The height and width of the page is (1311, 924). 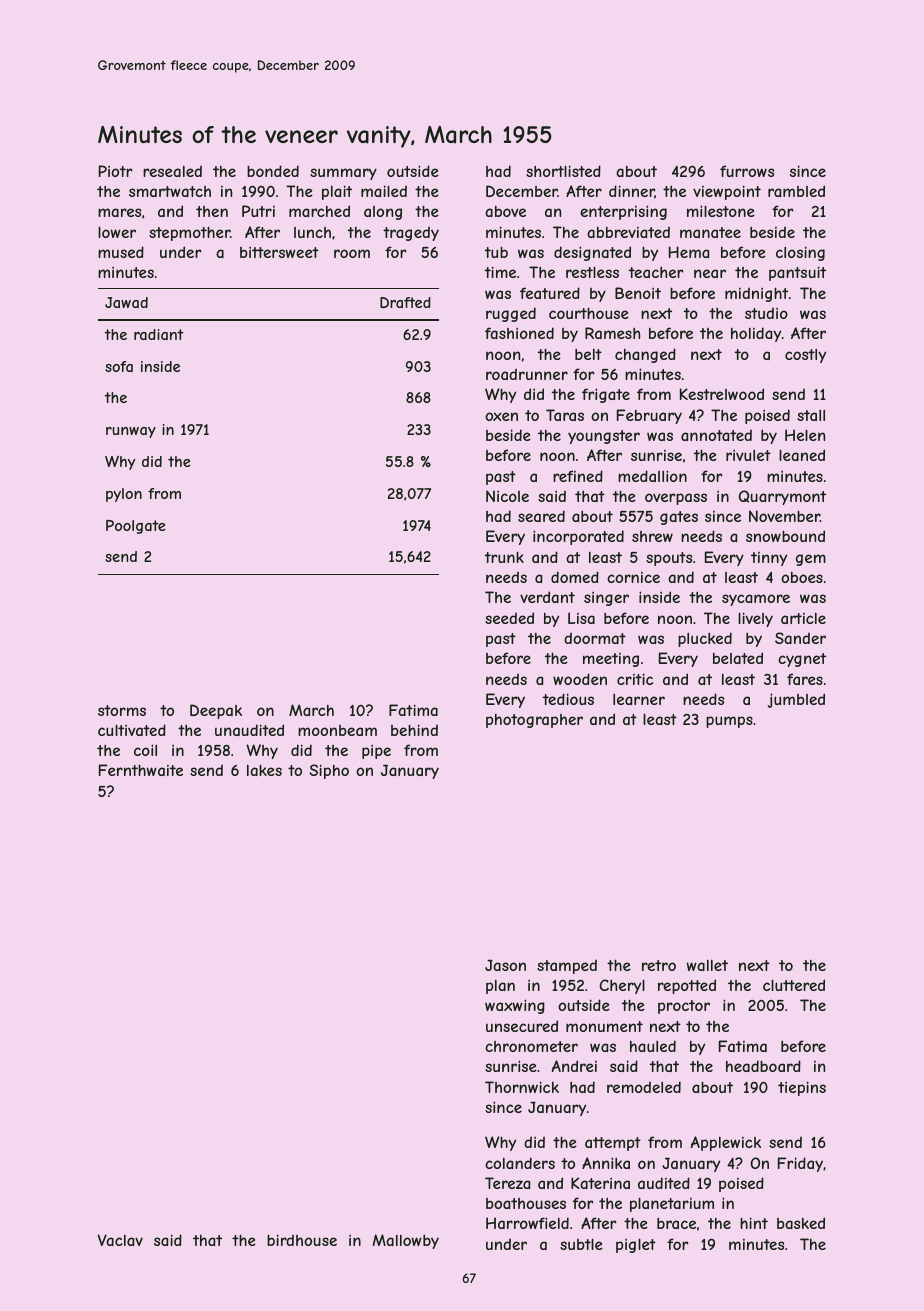 I want to click on jumbled, so click(x=796, y=700).
